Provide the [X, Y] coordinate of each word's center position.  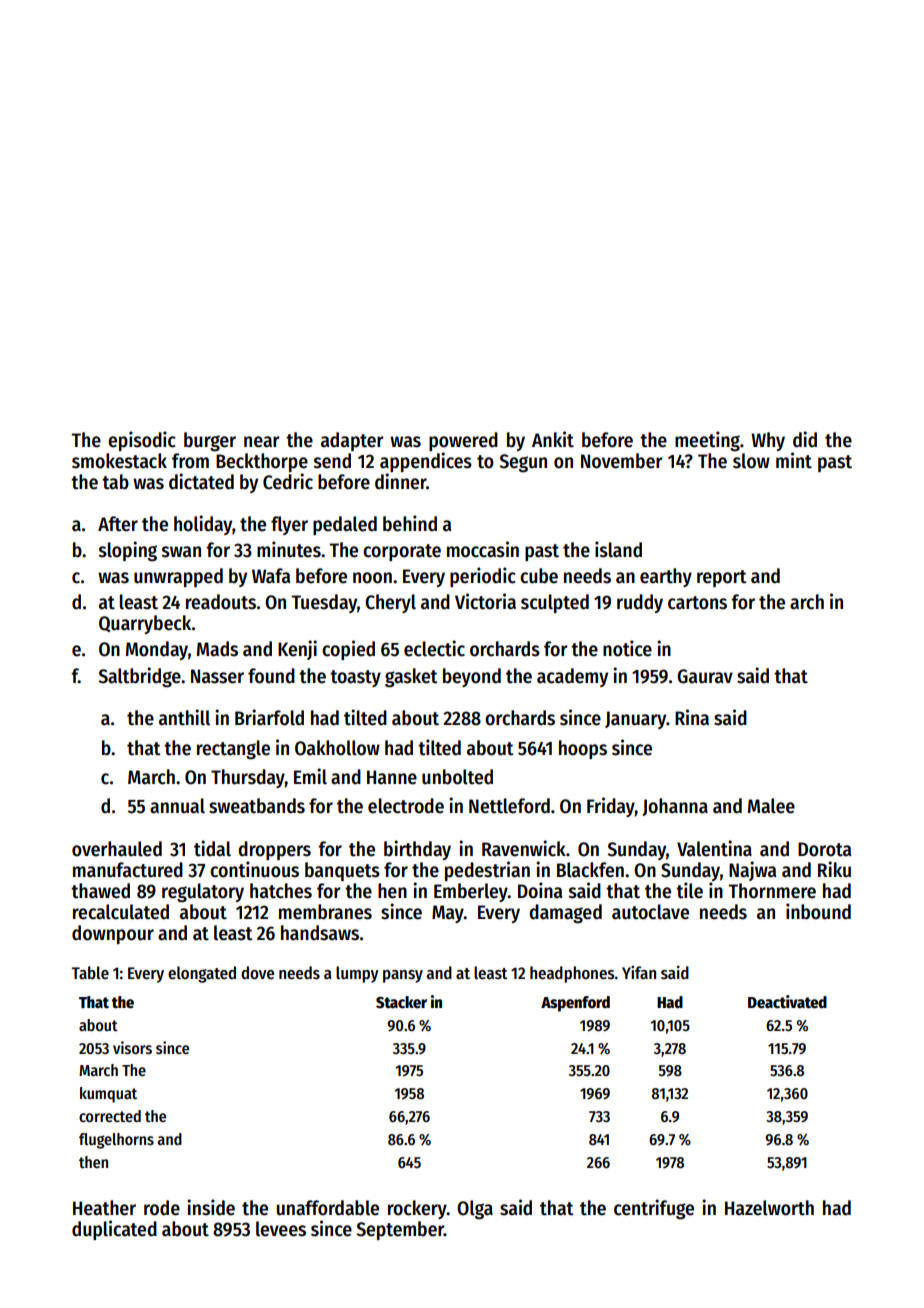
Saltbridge [139, 677]
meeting [707, 441]
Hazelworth [769, 1208]
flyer [289, 525]
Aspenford [575, 1004]
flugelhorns [116, 1141]
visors [132, 1048]
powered [463, 441]
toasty [355, 678]
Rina [692, 717]
